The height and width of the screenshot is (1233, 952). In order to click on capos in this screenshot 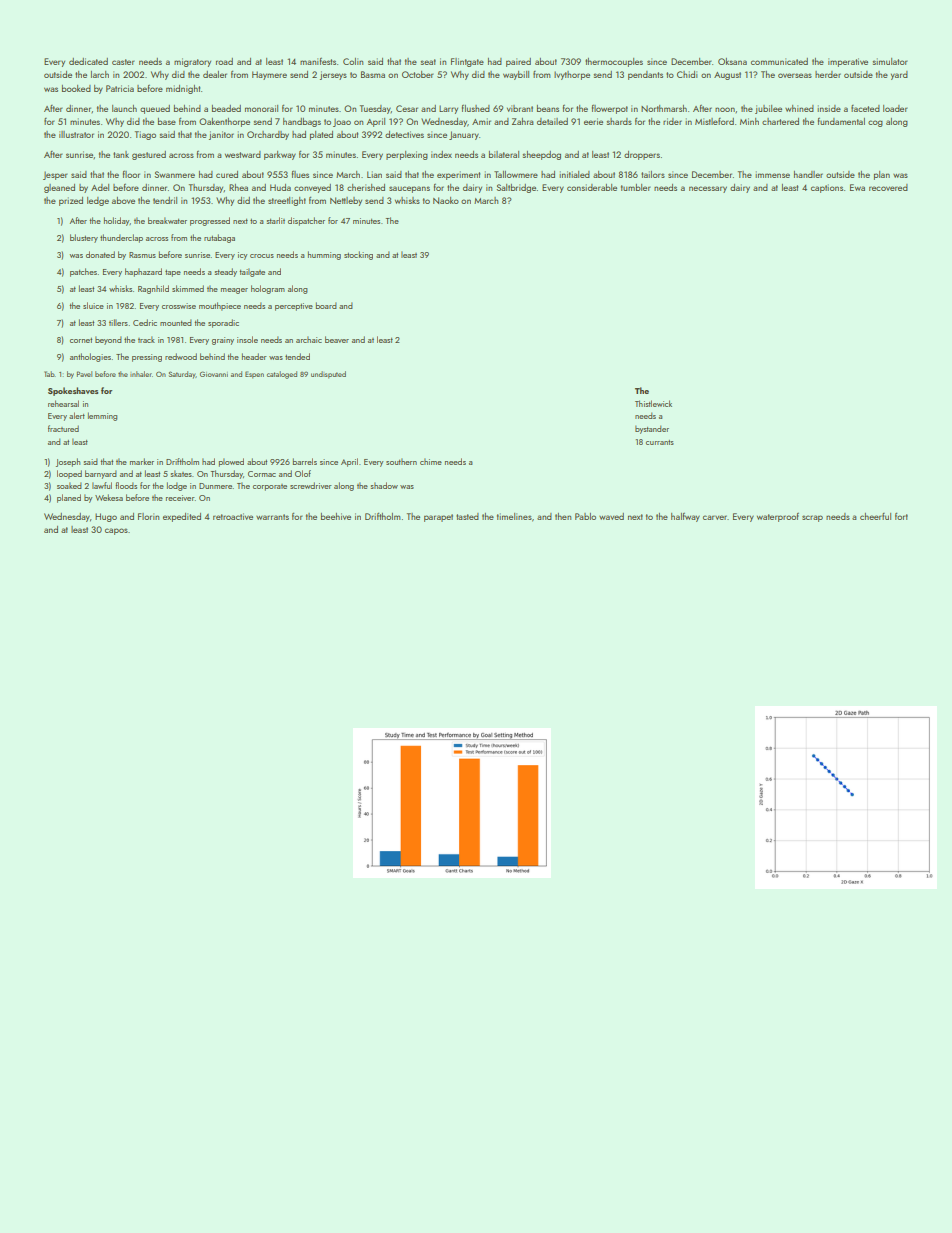, I will do `click(116, 531)`.
